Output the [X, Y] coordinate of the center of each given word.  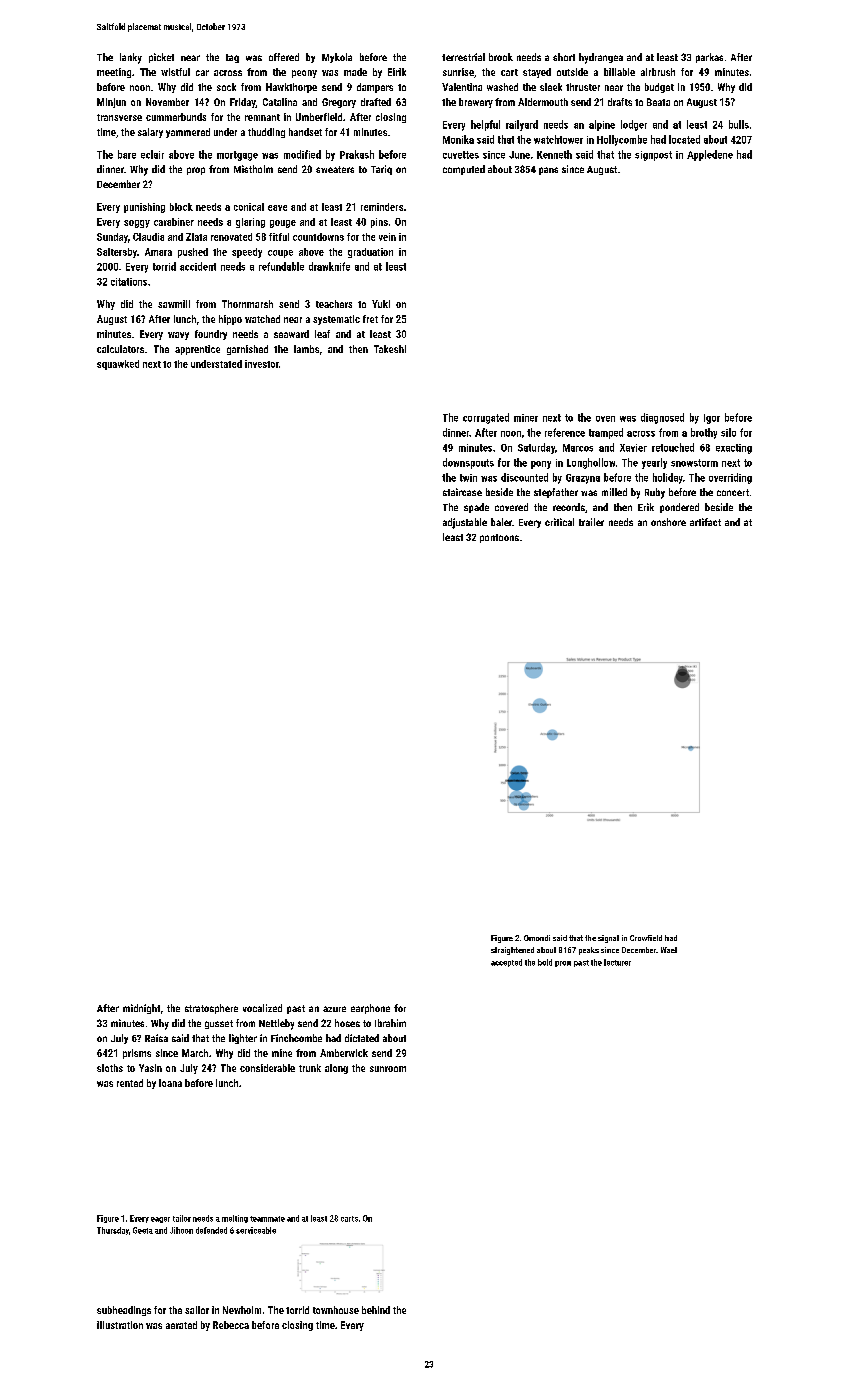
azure [334, 1009]
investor [262, 364]
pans [548, 171]
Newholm [242, 1310]
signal [608, 939]
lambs [306, 349]
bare [127, 154]
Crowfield [646, 938]
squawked [118, 365]
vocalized [262, 1008]
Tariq [381, 170]
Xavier [633, 448]
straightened [512, 951]
